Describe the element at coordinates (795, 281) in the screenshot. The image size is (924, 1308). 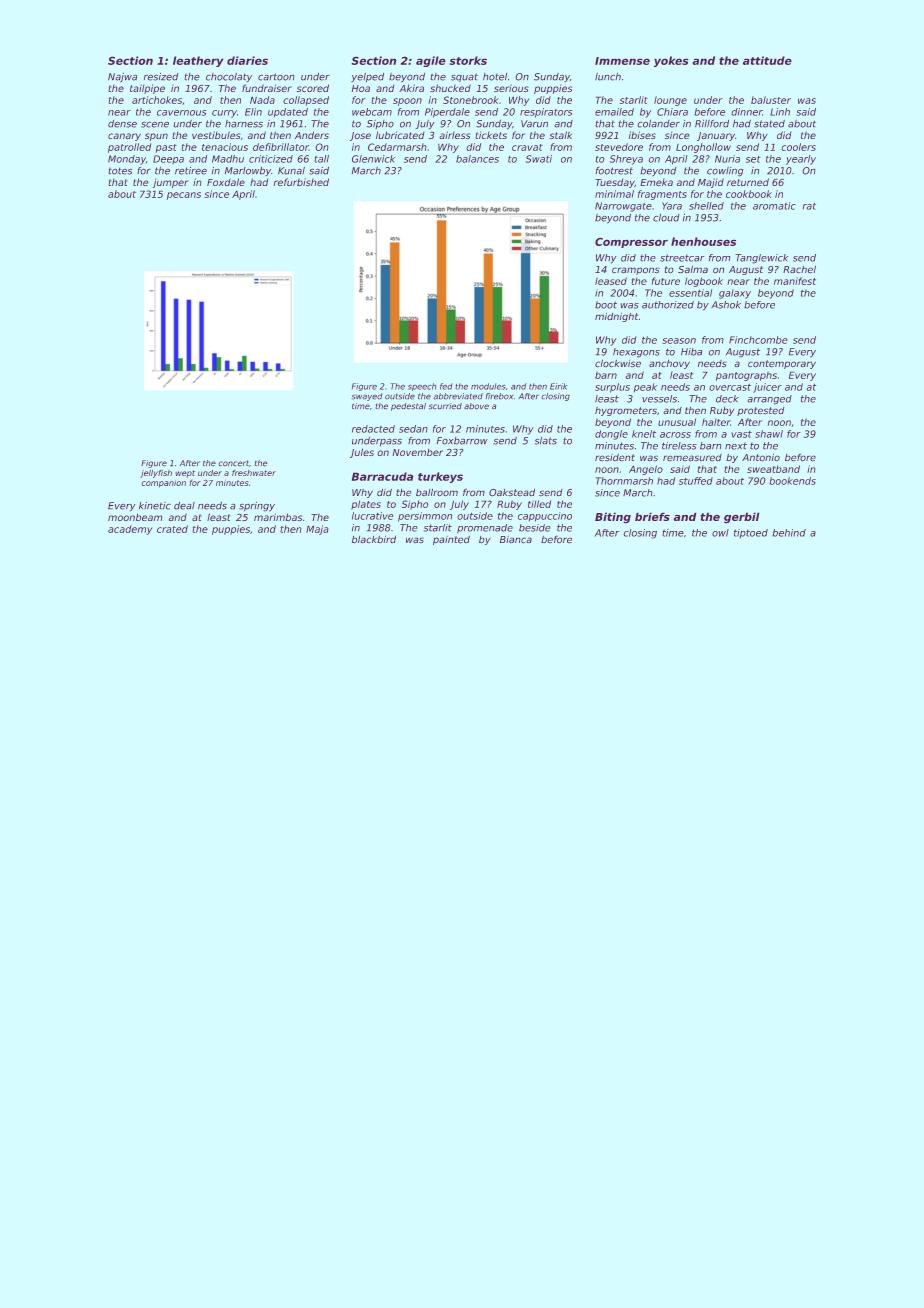
I see `manifest` at that location.
